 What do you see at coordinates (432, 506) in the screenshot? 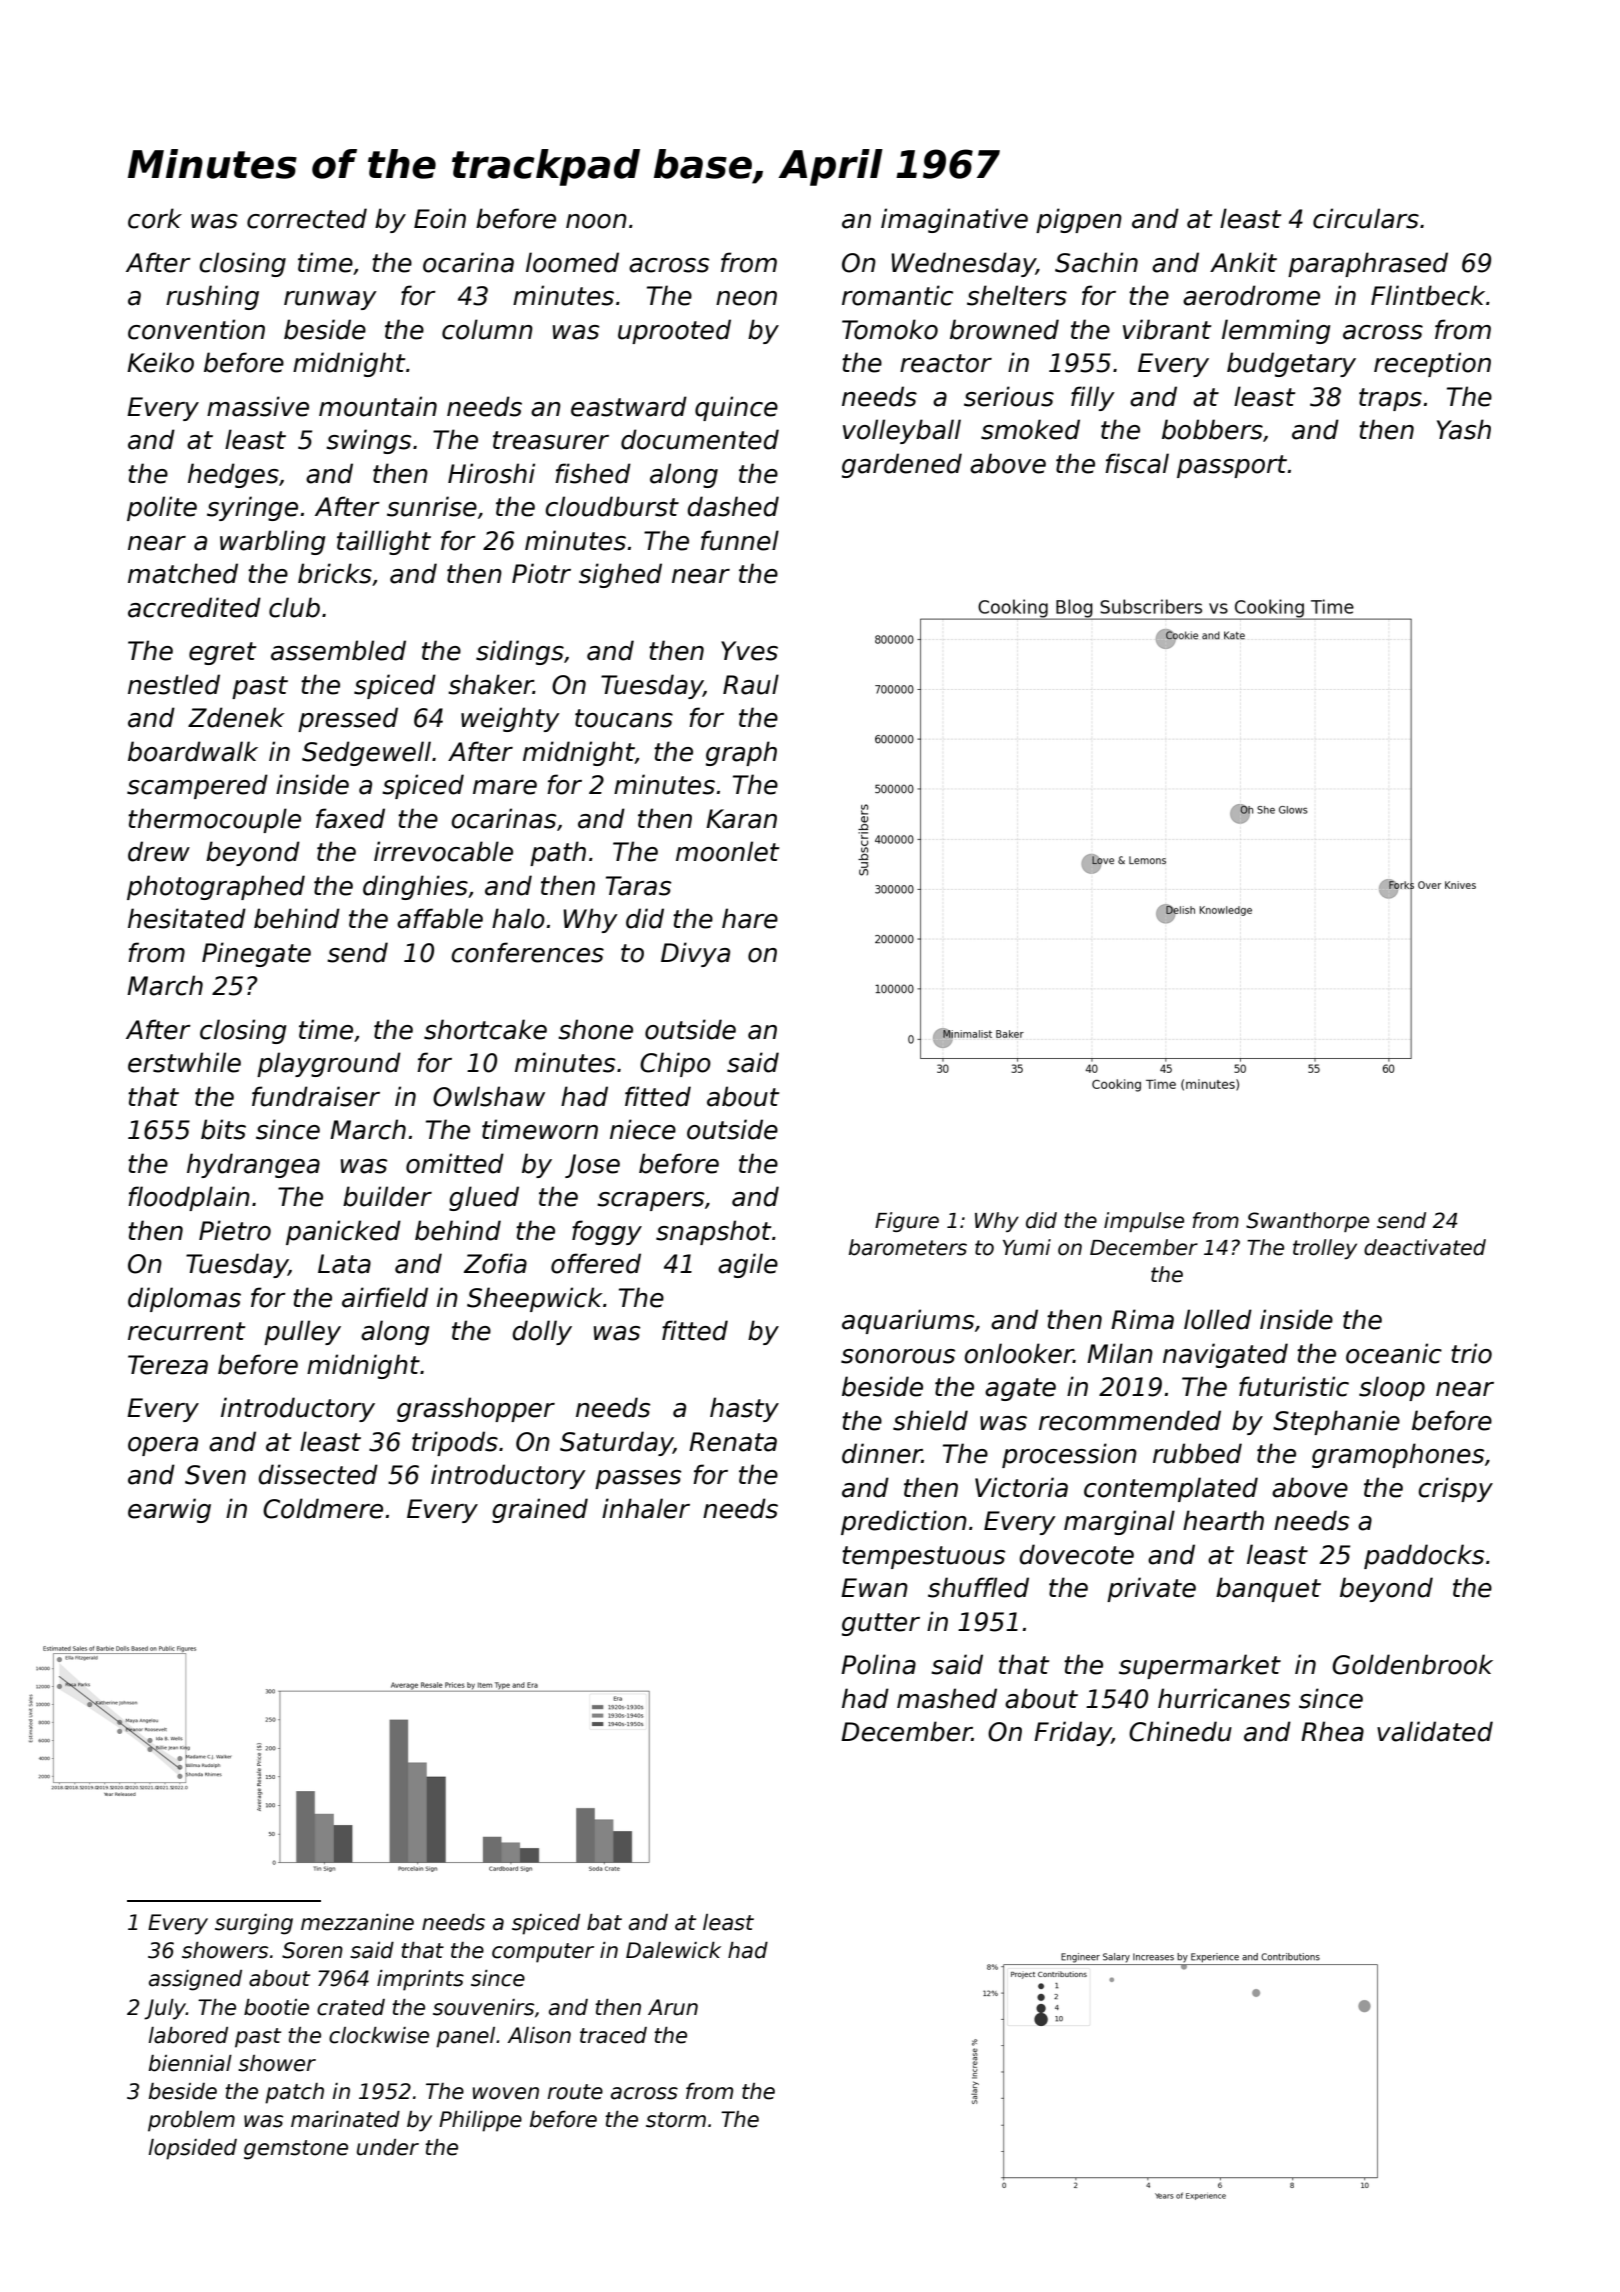
I see `sunrise` at bounding box center [432, 506].
